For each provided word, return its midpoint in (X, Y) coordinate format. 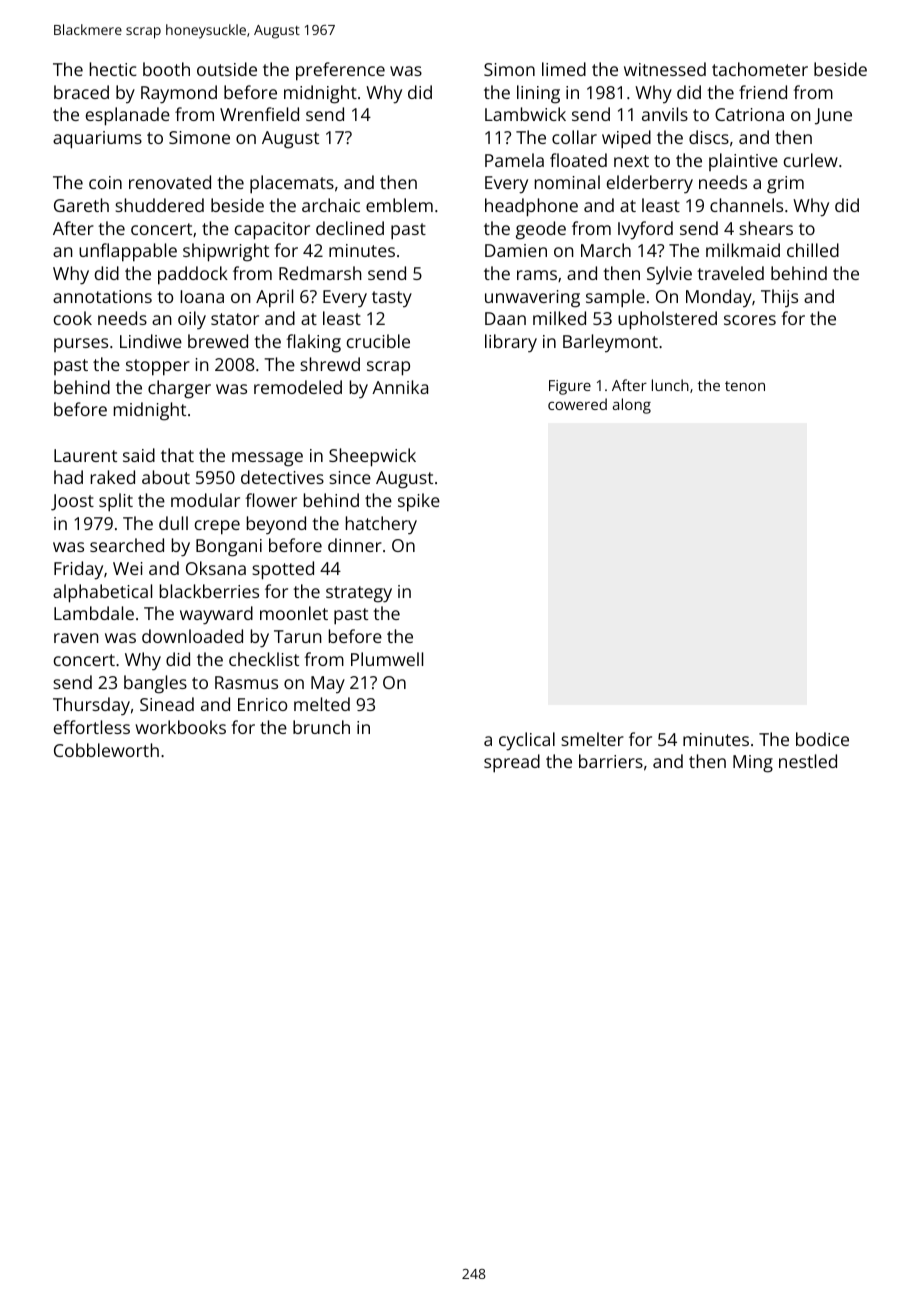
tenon (745, 386)
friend (763, 92)
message (267, 459)
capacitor (272, 231)
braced (81, 92)
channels (746, 205)
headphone (531, 207)
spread (512, 763)
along (632, 406)
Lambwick (525, 114)
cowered (577, 404)
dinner (355, 545)
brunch (321, 727)
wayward (216, 615)
